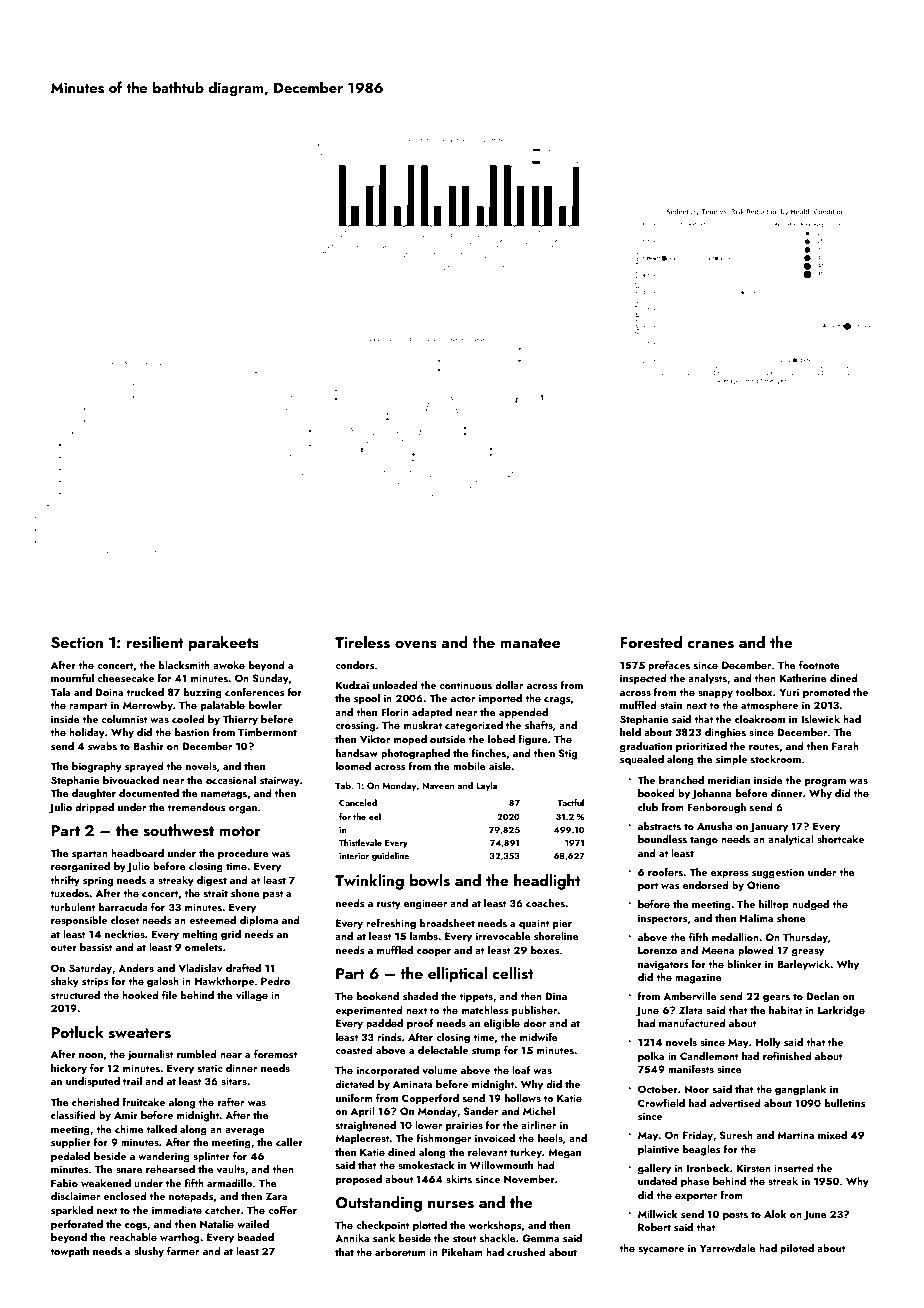 The height and width of the screenshot is (1308, 924). What do you see at coordinates (651, 642) in the screenshot?
I see `Forested` at bounding box center [651, 642].
